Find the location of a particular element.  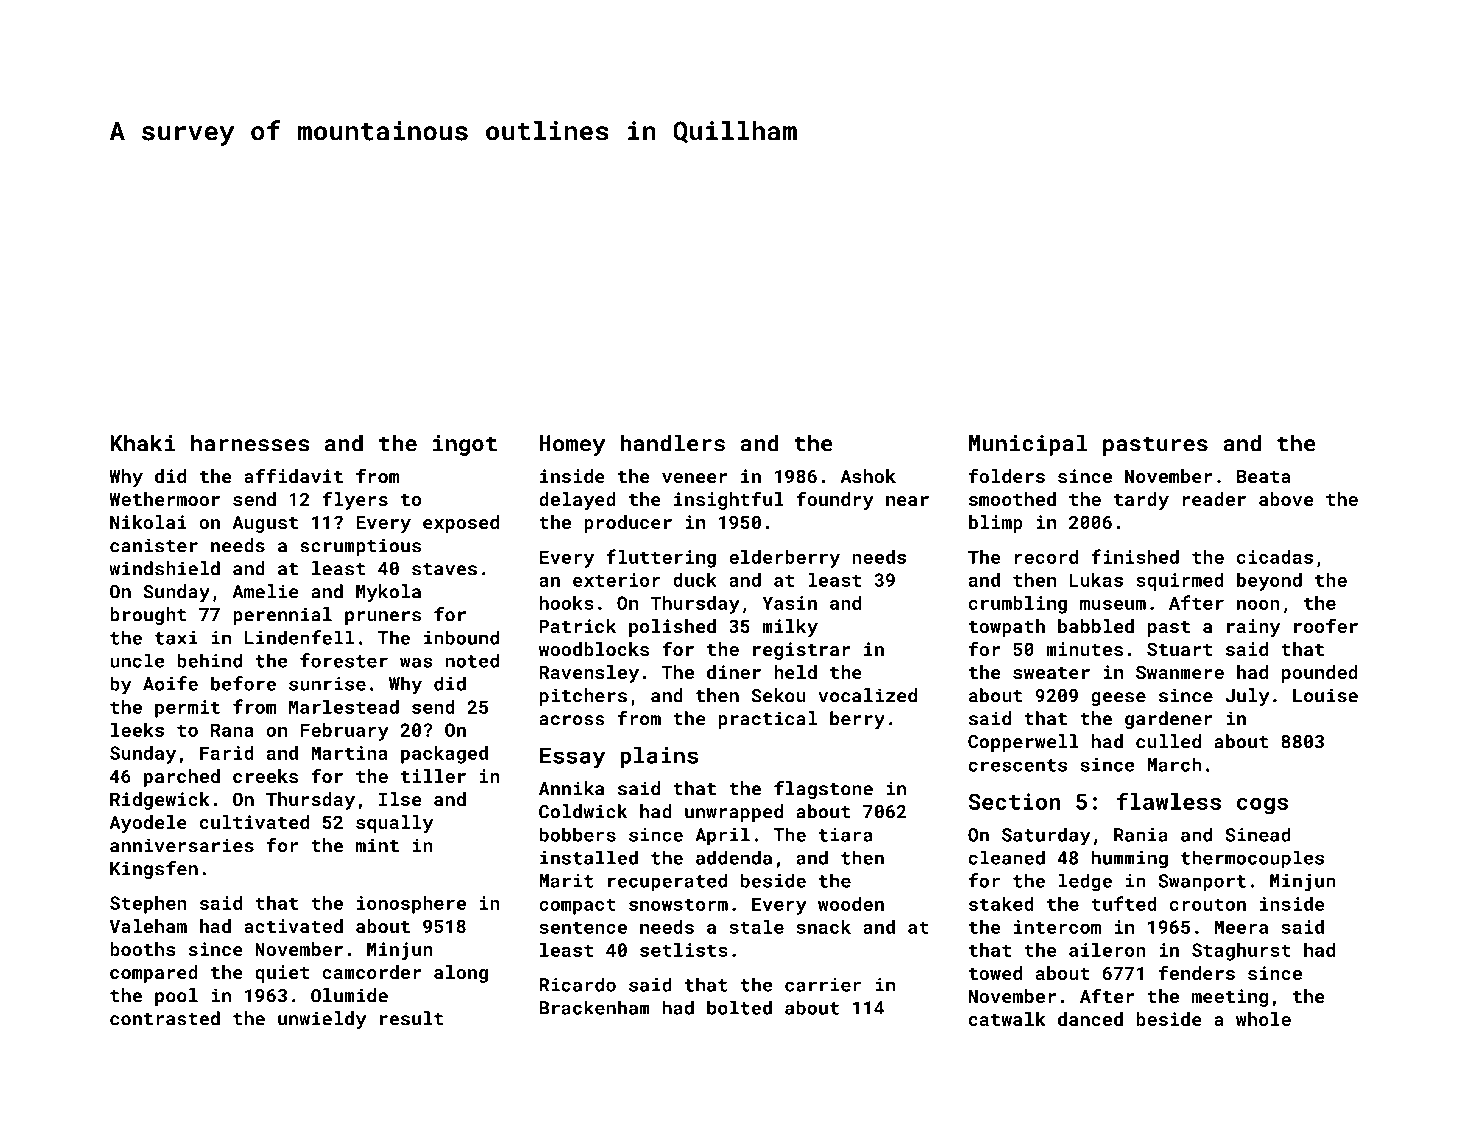

handlers is located at coordinates (672, 443).
